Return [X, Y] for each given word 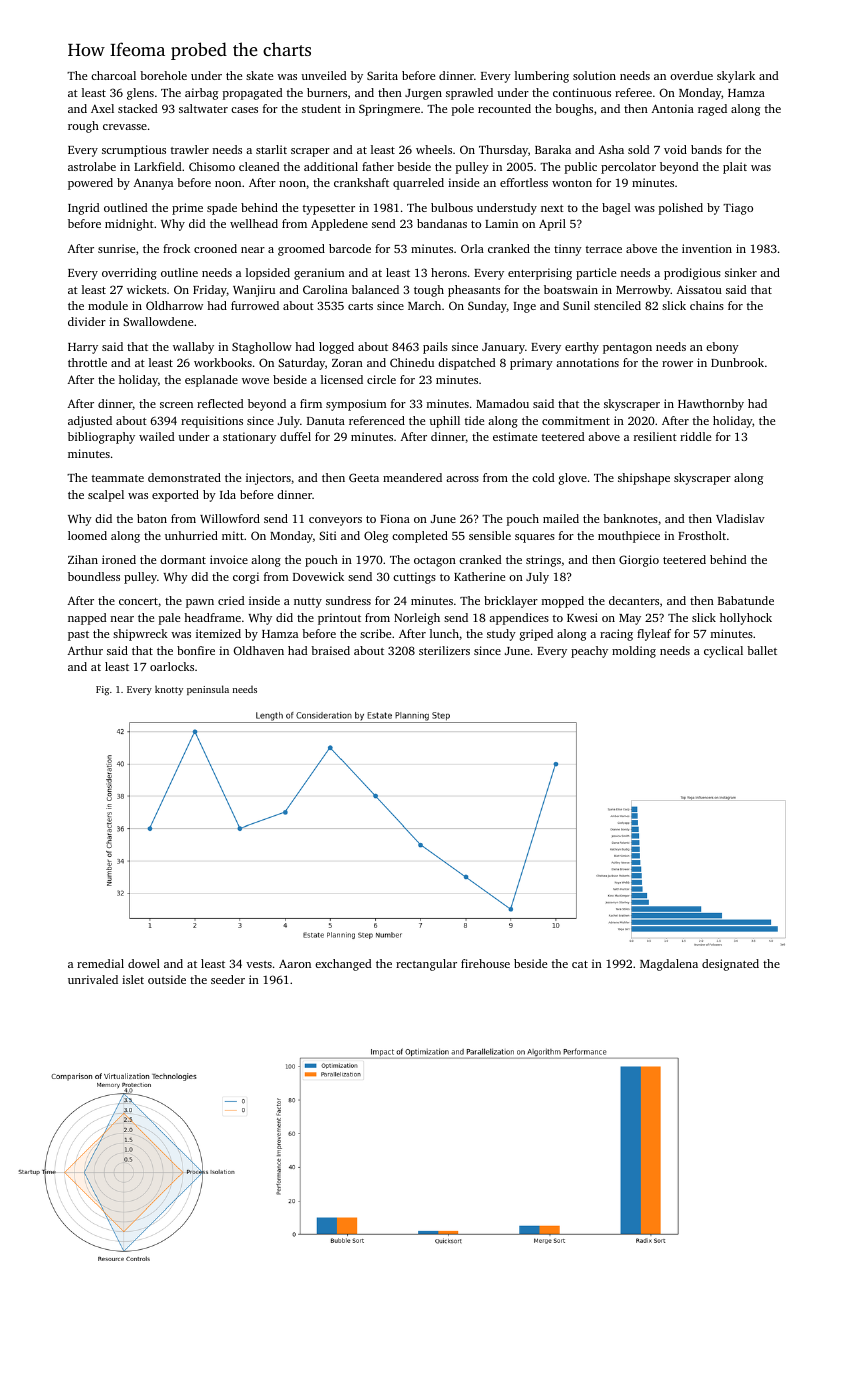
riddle [695, 436]
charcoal [113, 75]
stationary [249, 438]
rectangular [426, 965]
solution [594, 75]
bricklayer [511, 602]
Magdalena [669, 965]
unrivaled [93, 979]
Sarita [382, 75]
